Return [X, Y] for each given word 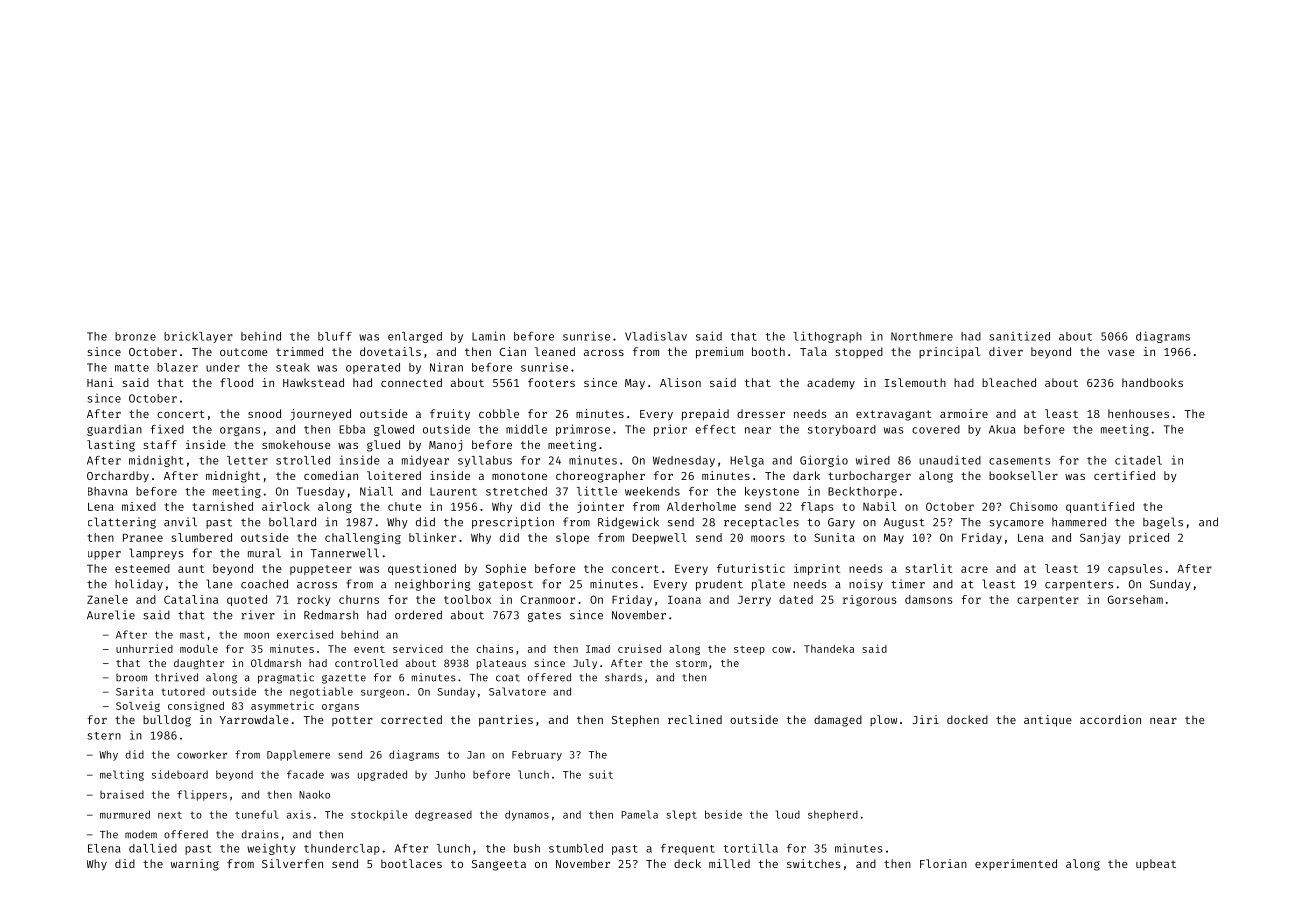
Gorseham [1135, 599]
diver [1006, 351]
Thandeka [829, 649]
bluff [335, 336]
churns [359, 599]
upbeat [1156, 864]
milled [729, 863]
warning [195, 865]
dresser [761, 413]
